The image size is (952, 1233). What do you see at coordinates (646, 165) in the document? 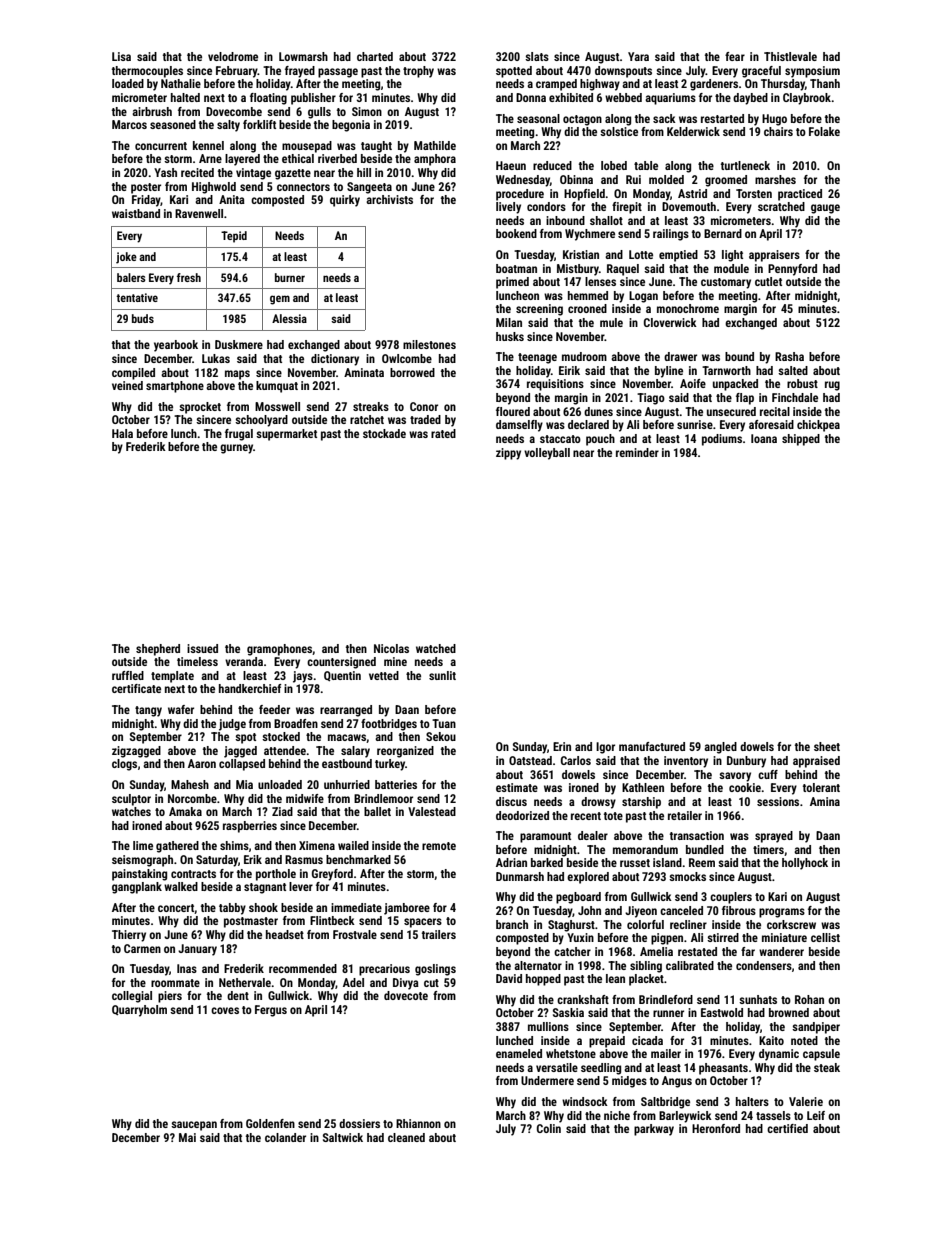
I see `table` at bounding box center [646, 165].
